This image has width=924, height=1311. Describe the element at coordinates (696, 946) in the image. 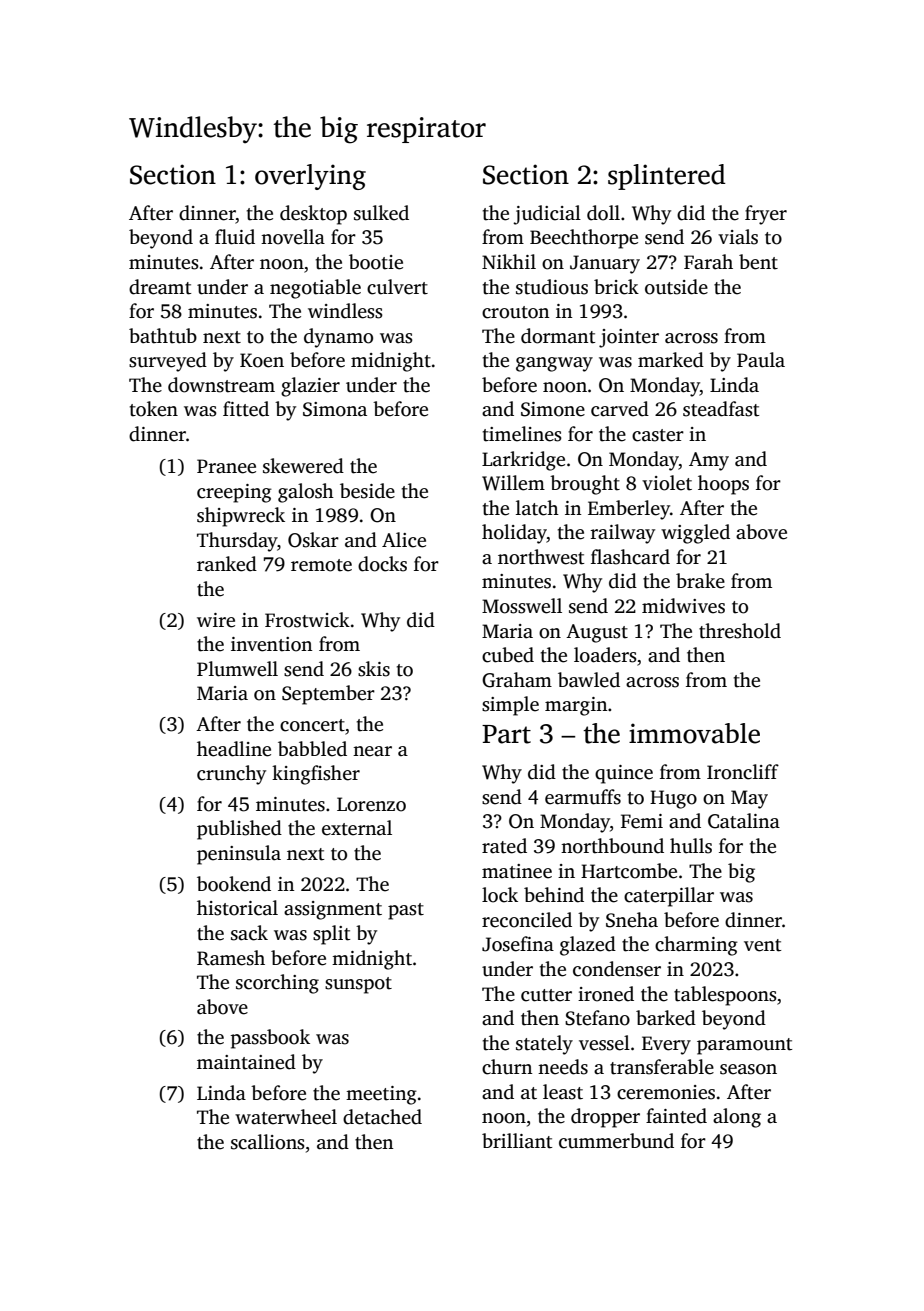

I see `charming` at that location.
